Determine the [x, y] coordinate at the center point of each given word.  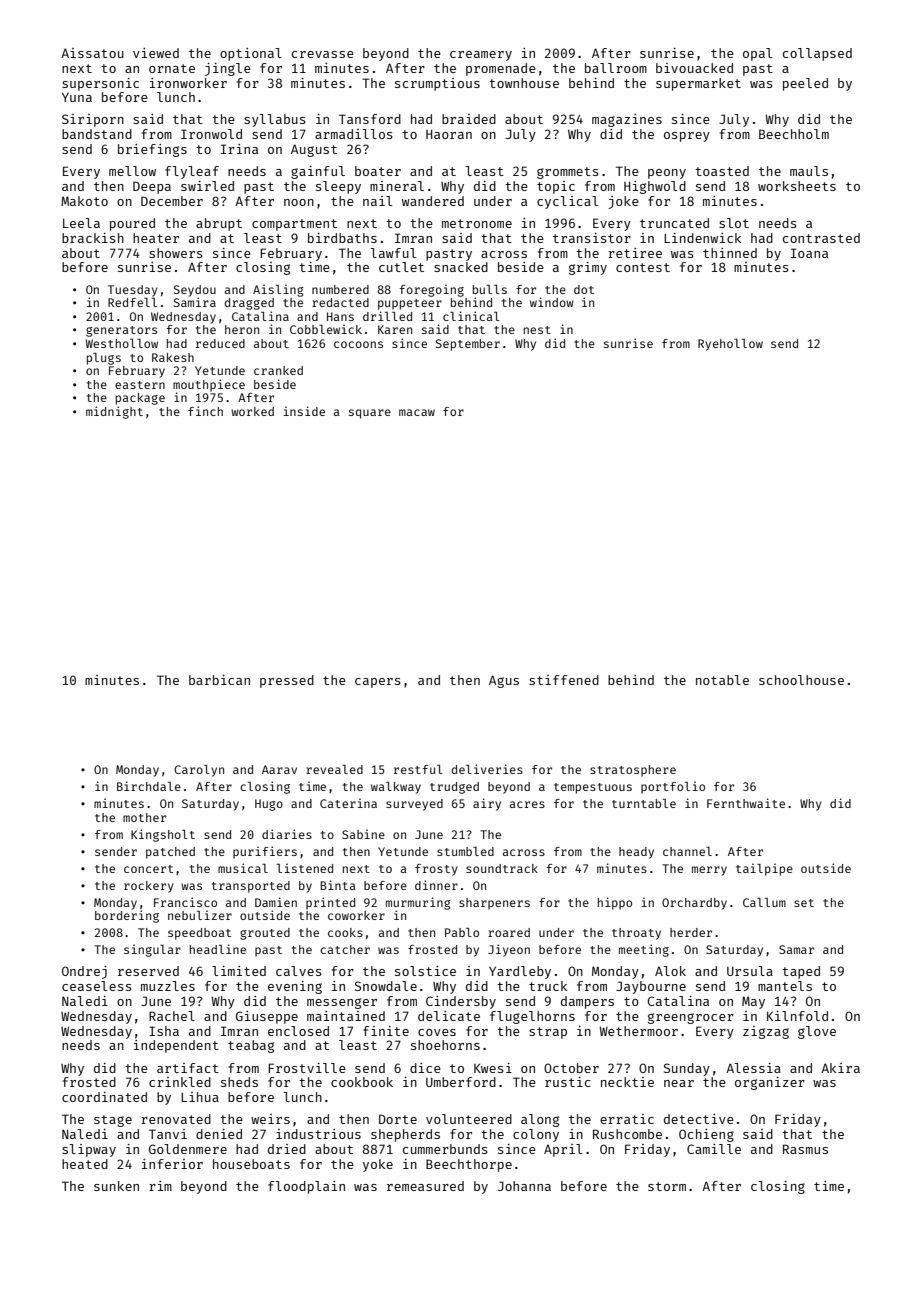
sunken [116, 1186]
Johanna [524, 1186]
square [370, 414]
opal [757, 54]
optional [251, 54]
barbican [219, 680]
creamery [481, 56]
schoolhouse [801, 680]
